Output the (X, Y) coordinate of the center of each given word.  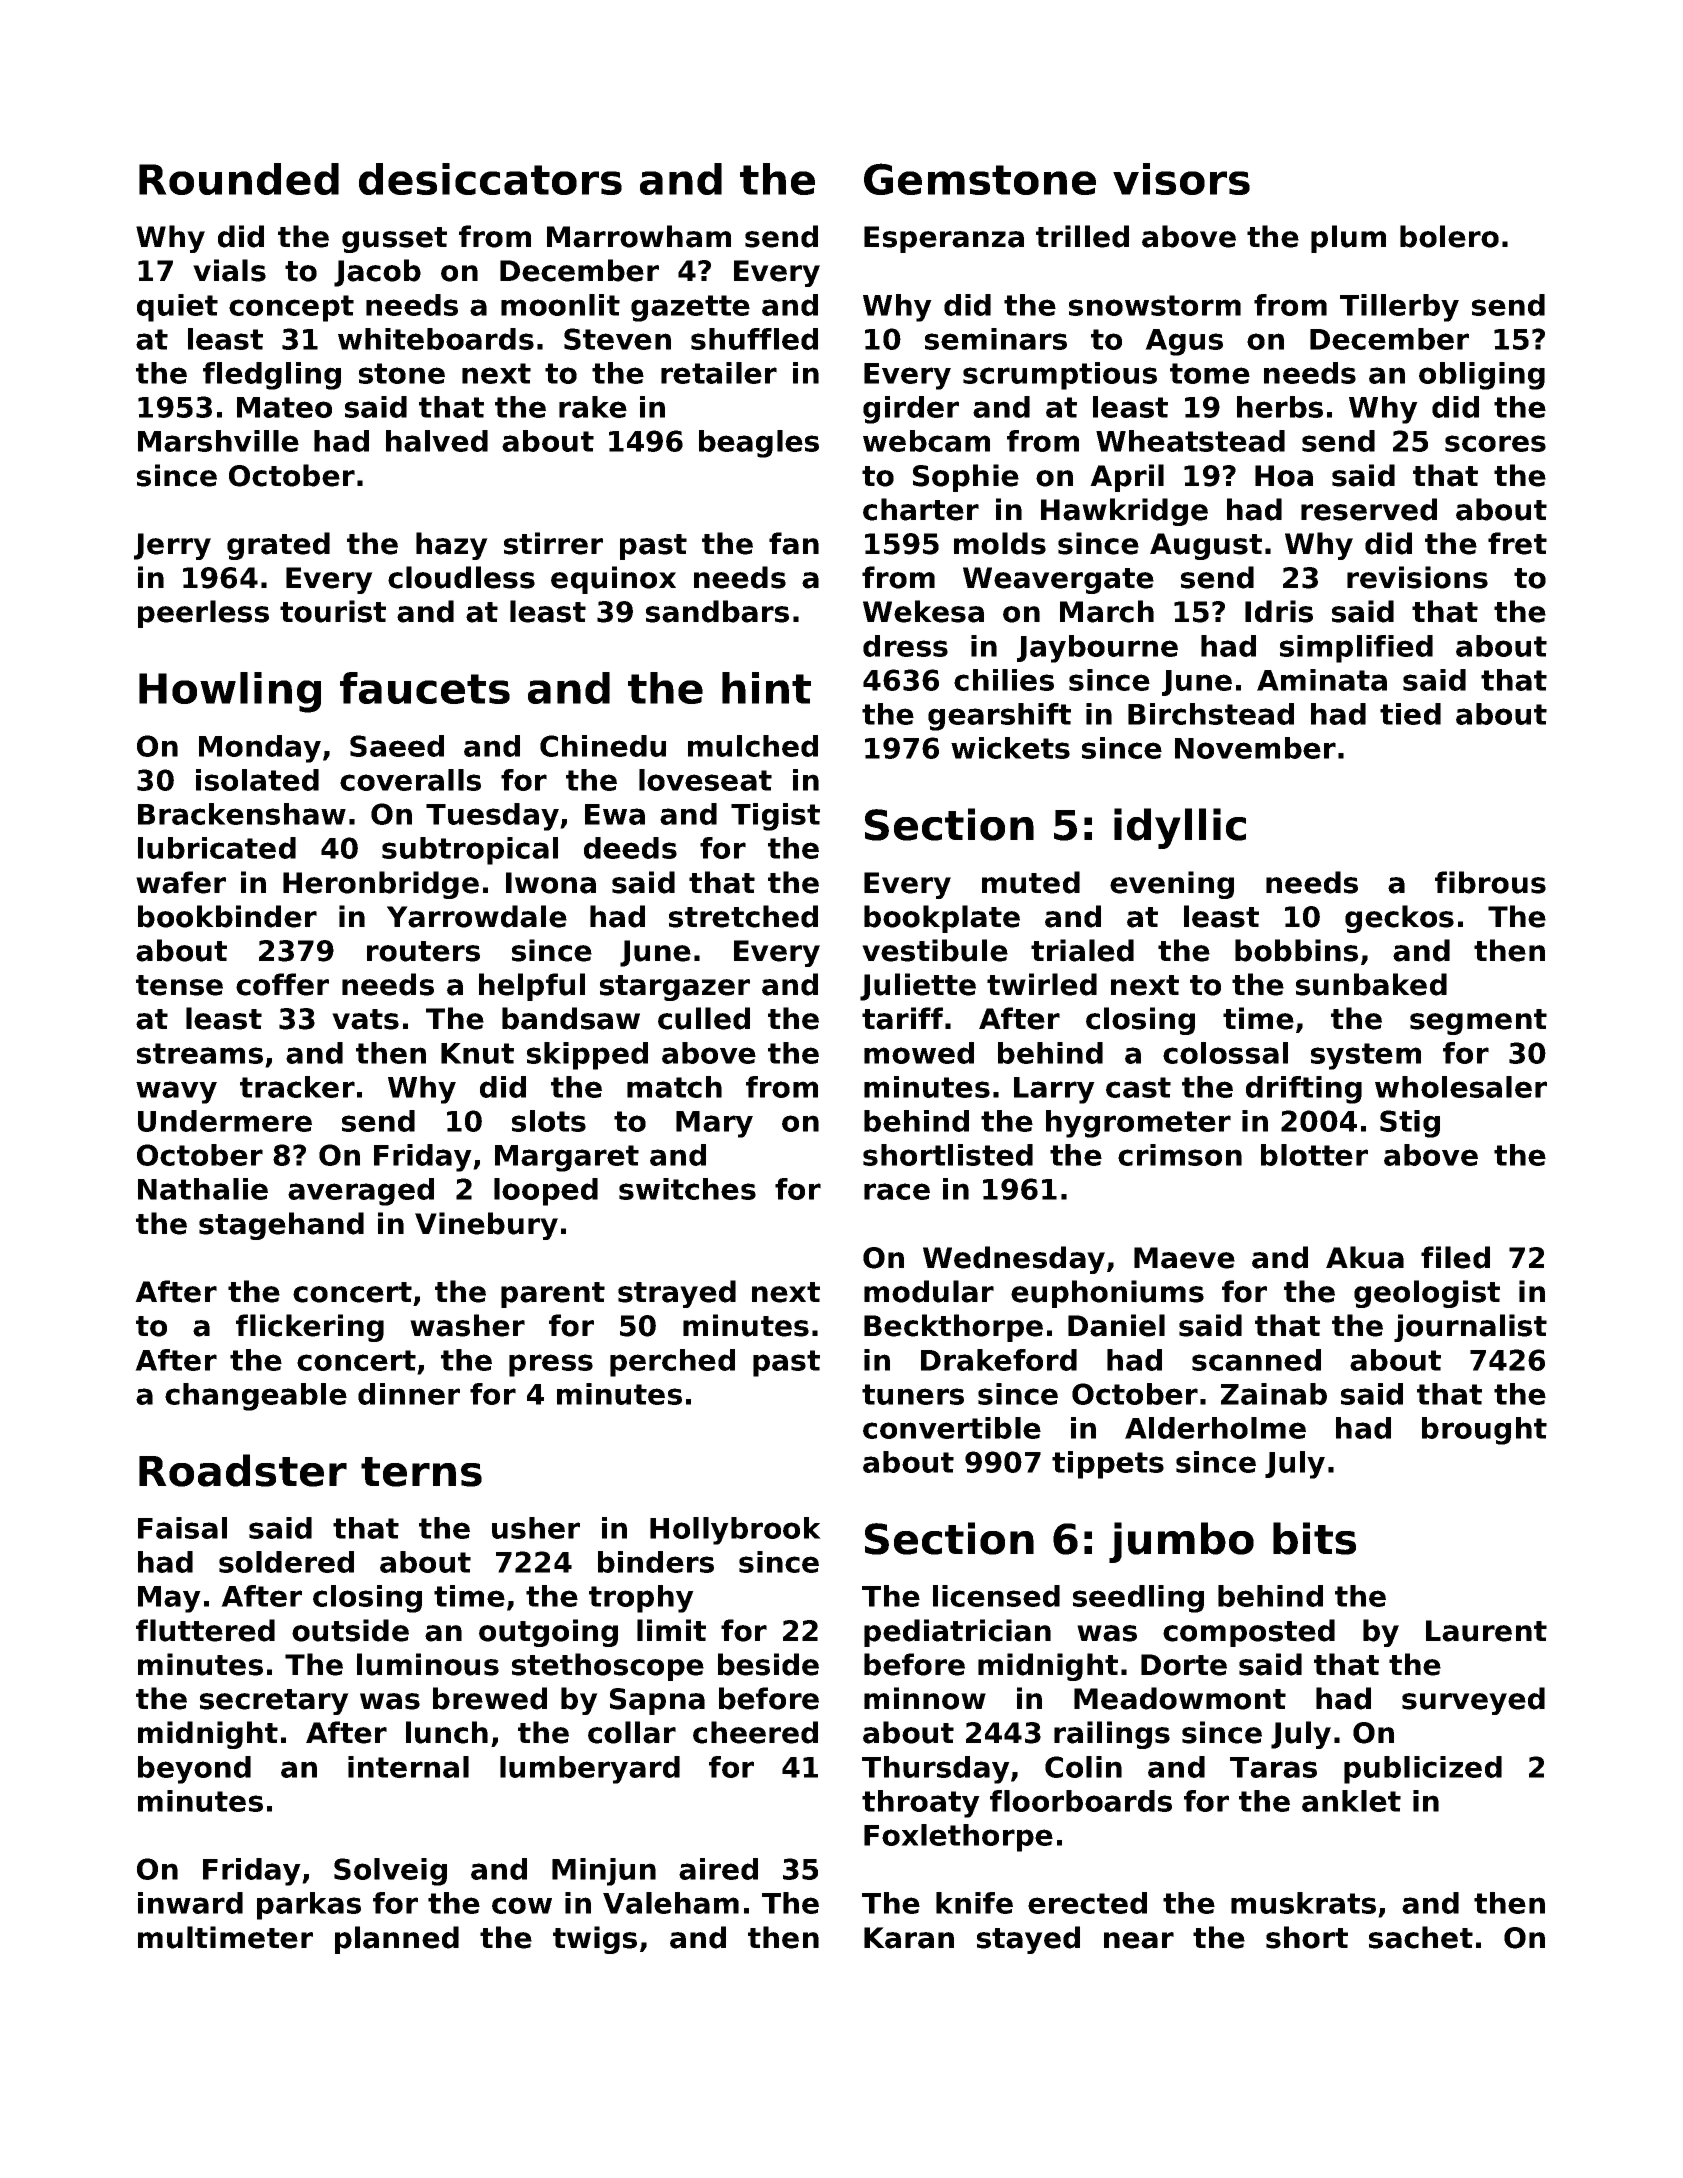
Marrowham (639, 236)
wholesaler (1461, 1087)
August (1206, 546)
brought (1484, 1431)
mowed (919, 1053)
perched (672, 1363)
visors (1181, 179)
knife (974, 1903)
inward (190, 1903)
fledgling (272, 376)
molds (1000, 543)
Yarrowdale (477, 916)
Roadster (243, 1470)
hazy (452, 546)
